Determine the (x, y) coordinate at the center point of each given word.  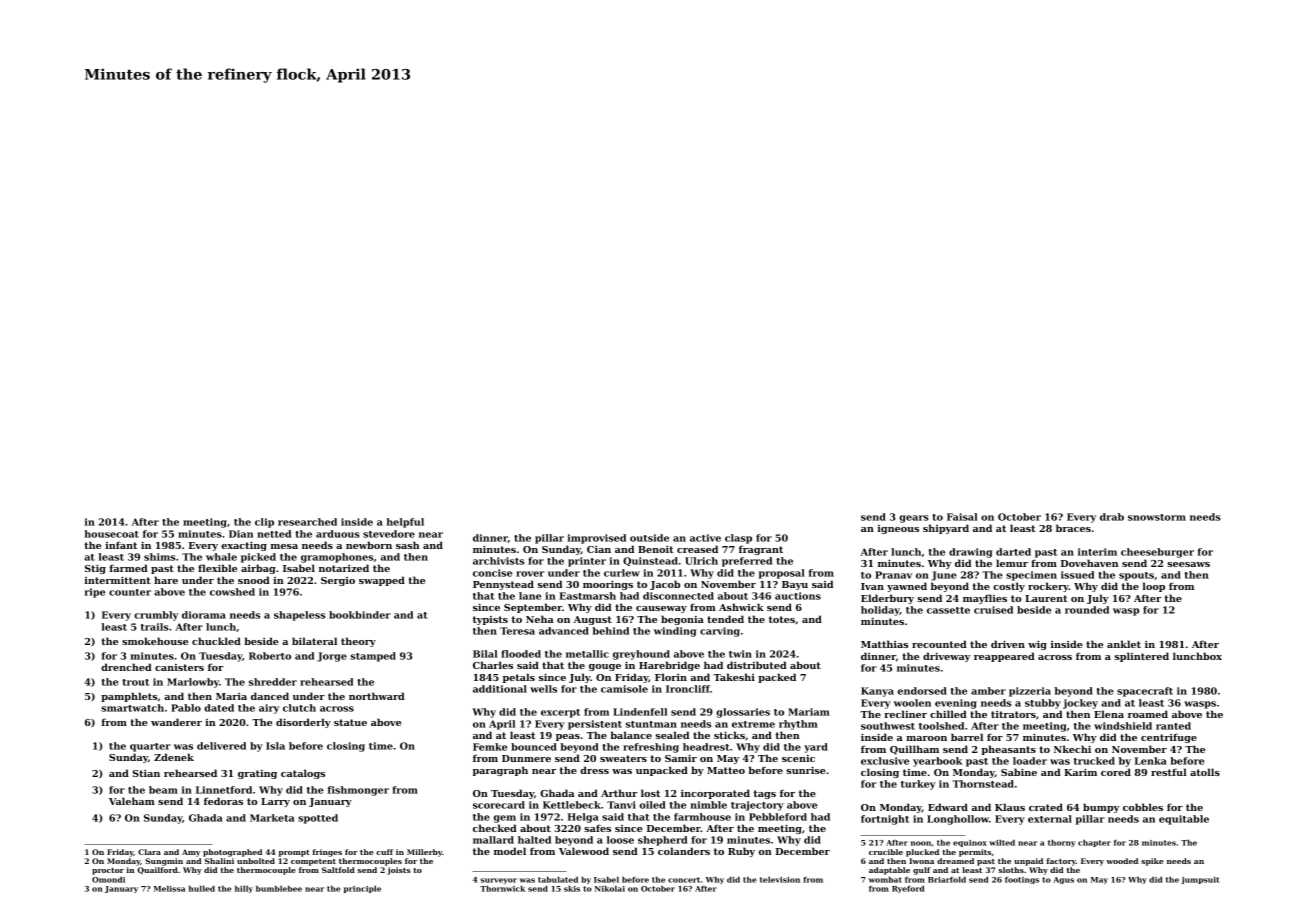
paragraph (500, 771)
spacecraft (1145, 692)
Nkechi (1072, 749)
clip (264, 523)
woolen (912, 703)
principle (362, 889)
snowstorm (1157, 517)
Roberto (270, 656)
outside (649, 538)
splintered (1142, 657)
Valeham (132, 801)
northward (377, 696)
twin (740, 654)
